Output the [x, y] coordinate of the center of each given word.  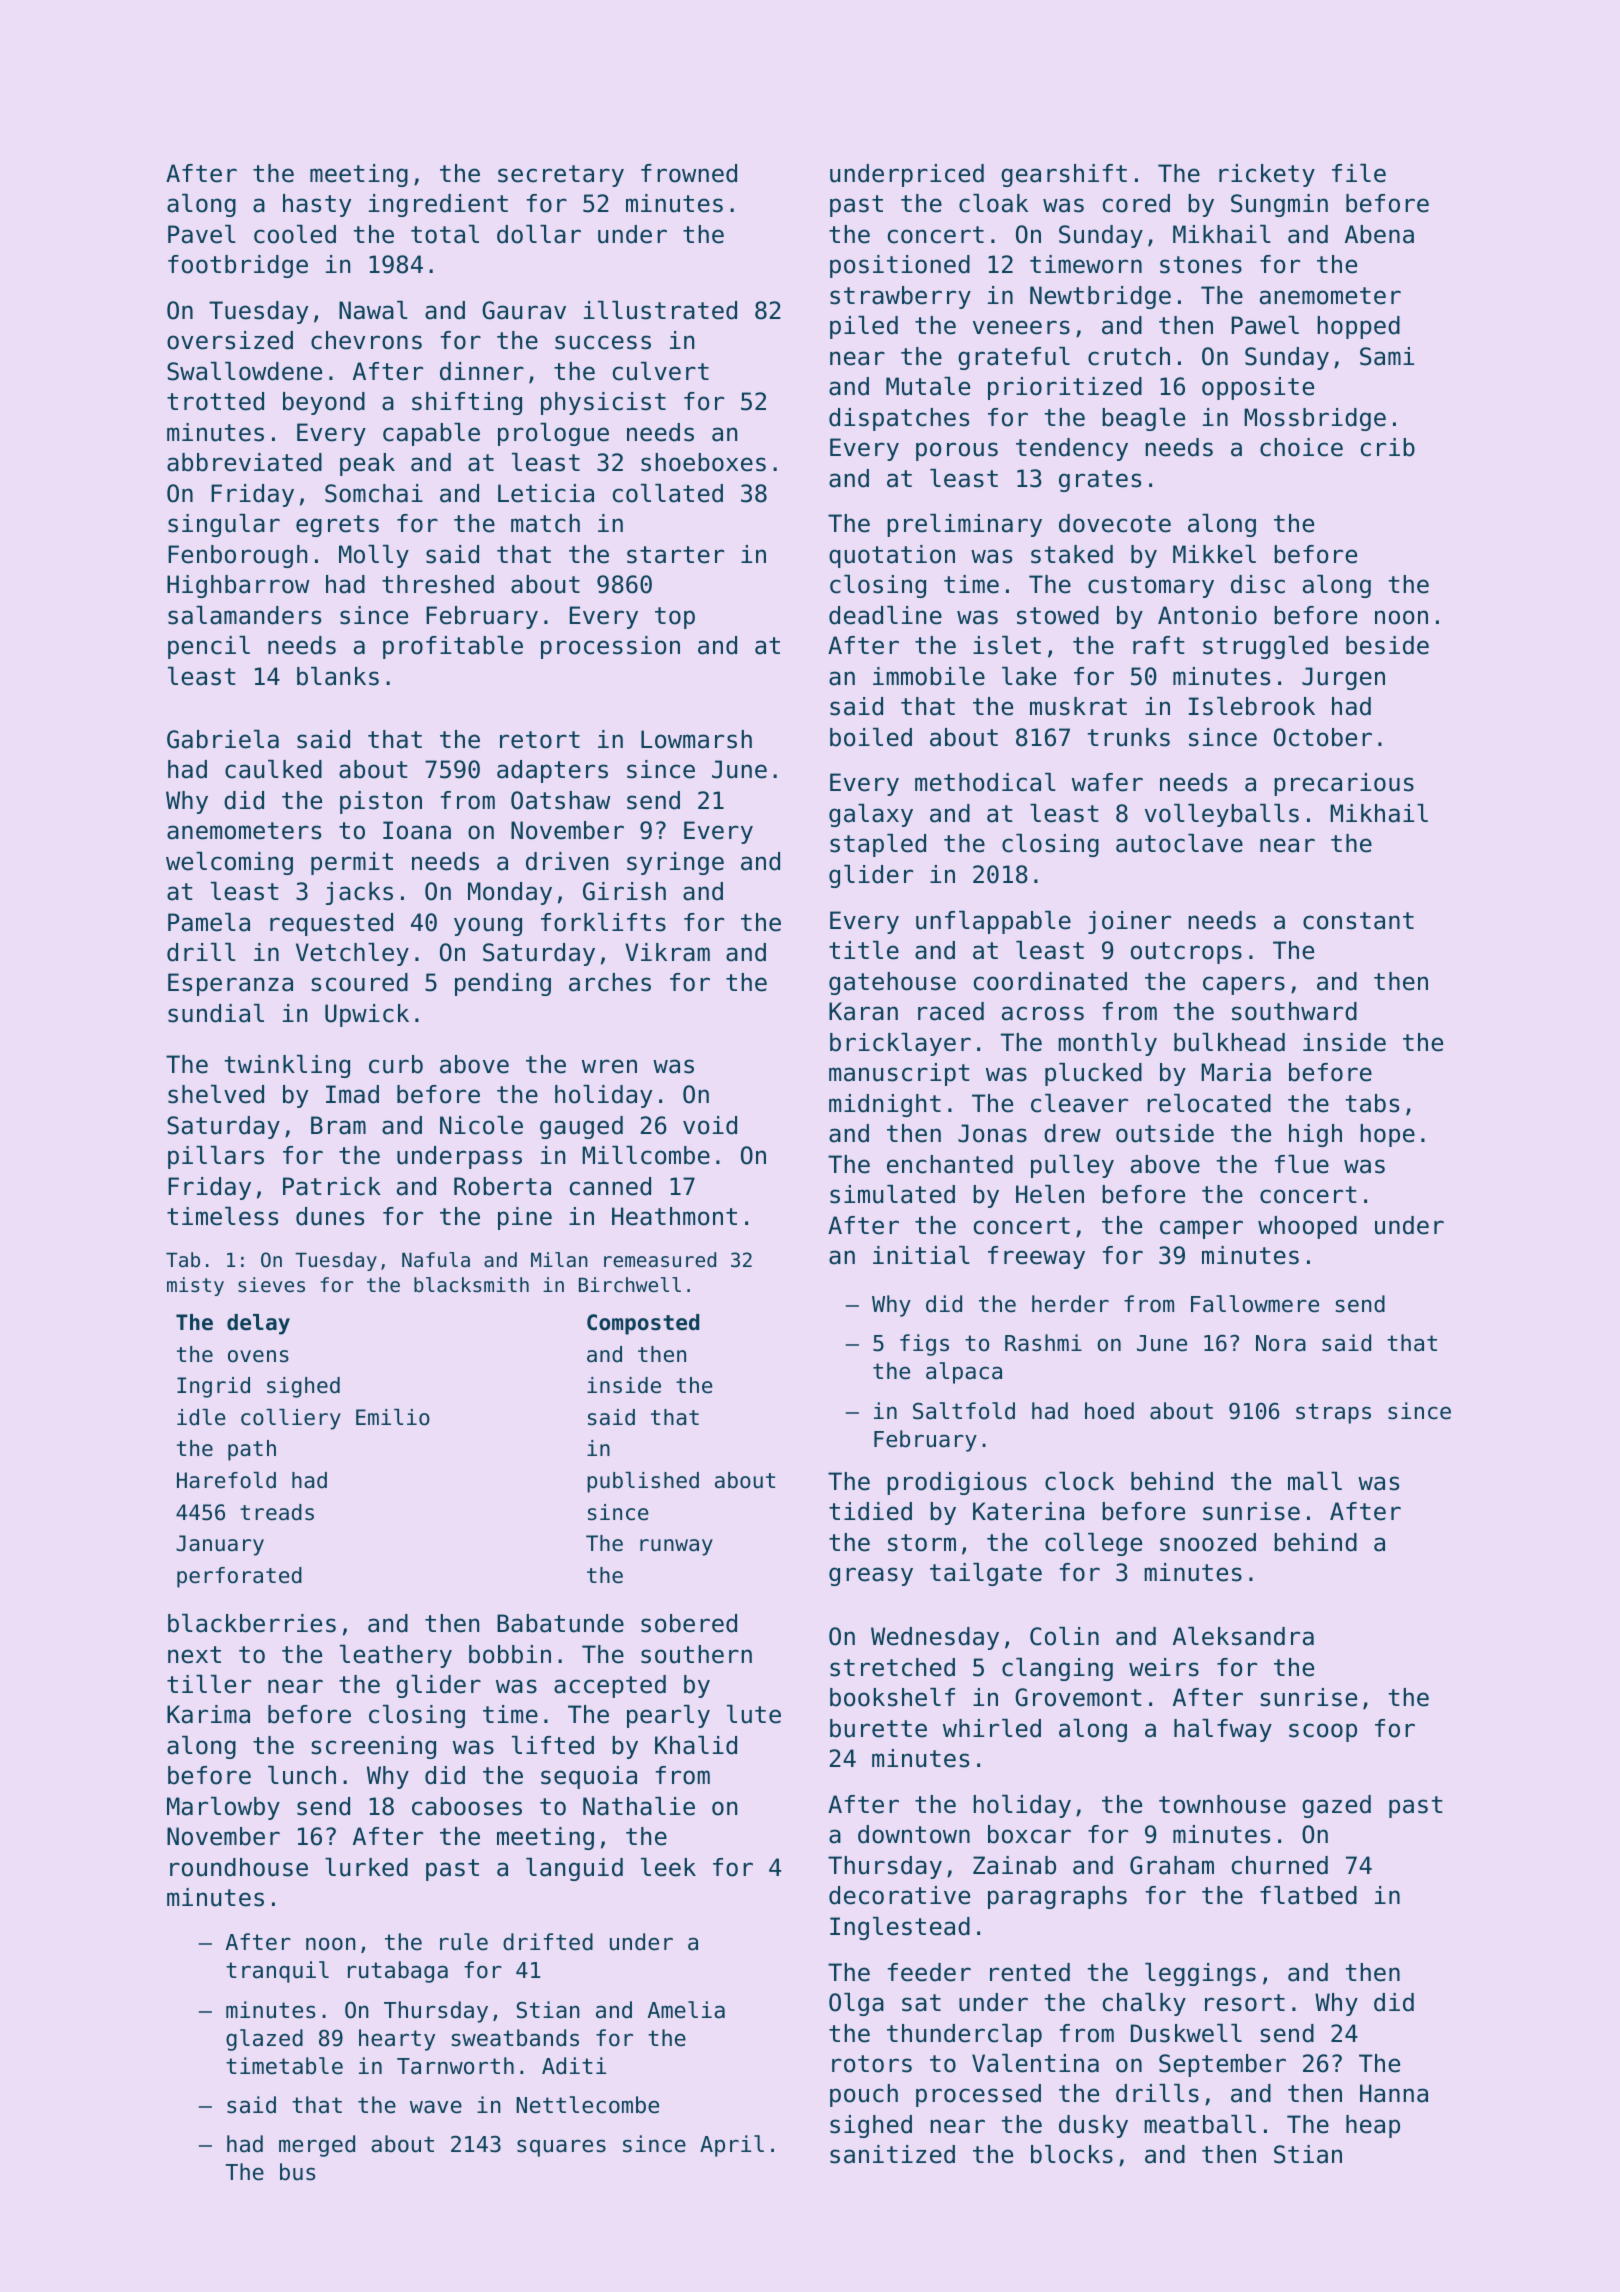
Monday [510, 893]
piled [864, 327]
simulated [892, 1194]
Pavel [202, 234]
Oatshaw [560, 800]
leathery [396, 1656]
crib [1388, 447]
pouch [864, 2095]
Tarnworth [455, 2066]
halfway [1223, 1730]
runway [676, 1547]
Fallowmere [1255, 1304]
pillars [216, 1157]
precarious [1344, 784]
